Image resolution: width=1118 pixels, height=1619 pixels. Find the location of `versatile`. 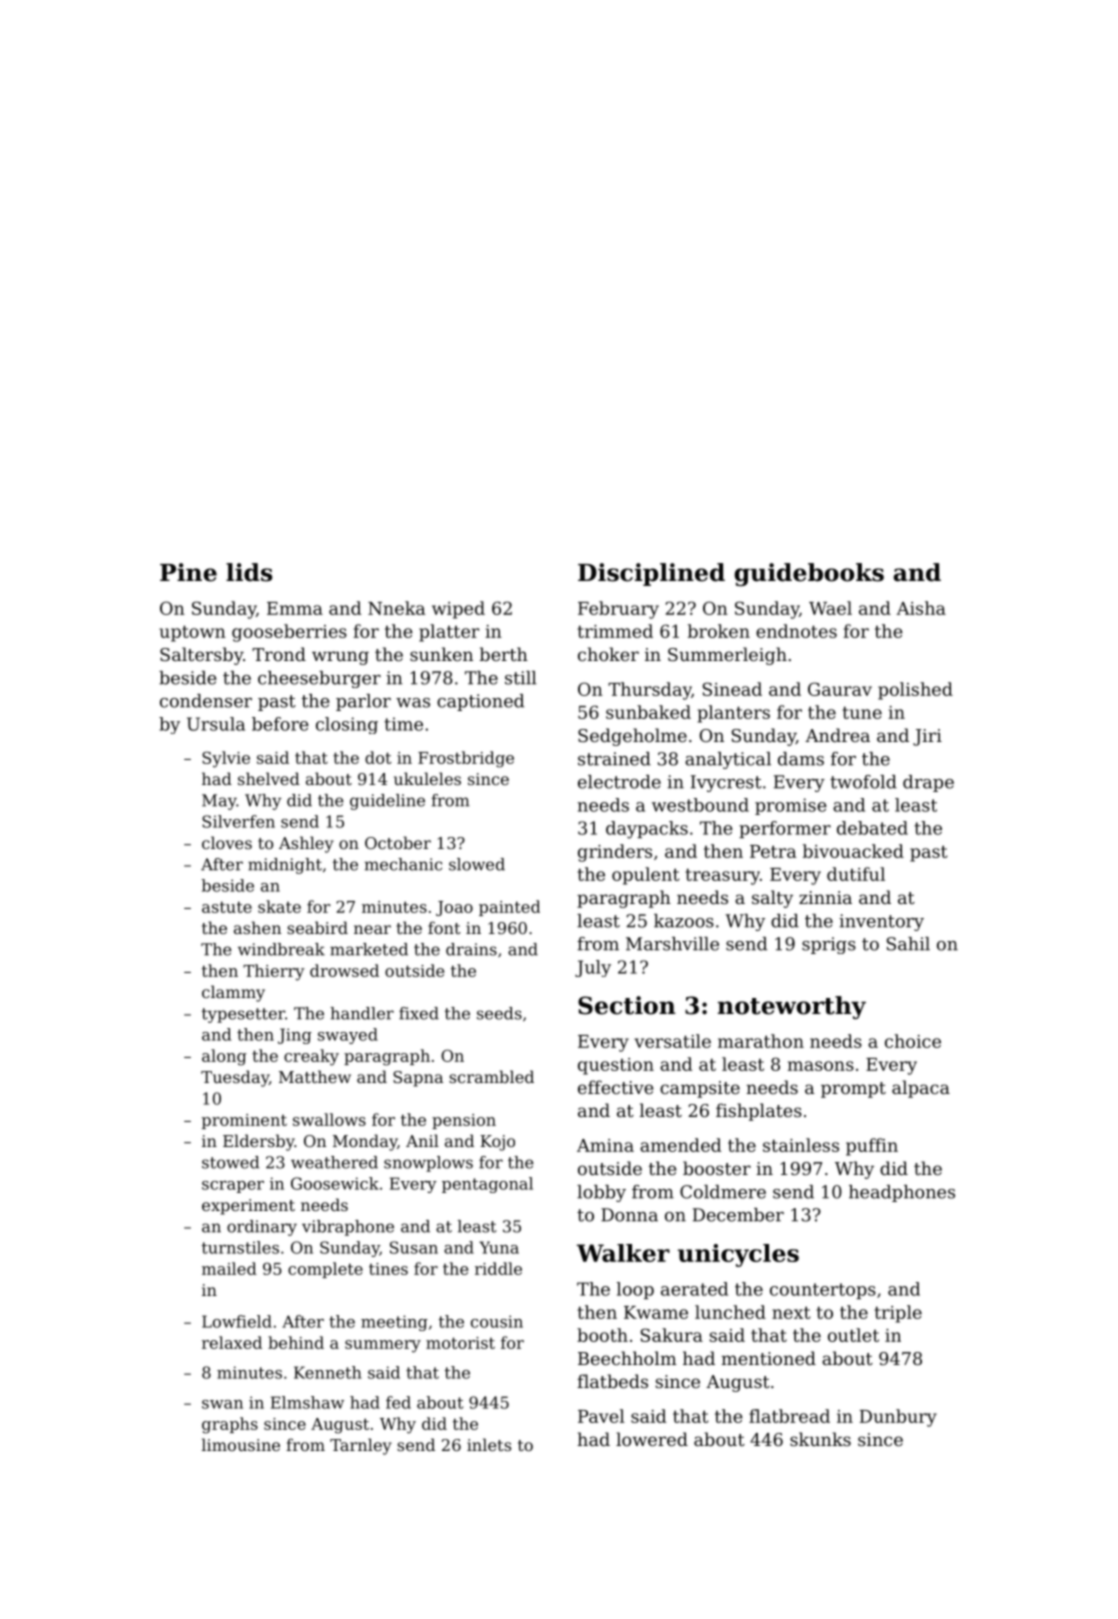

versatile is located at coordinates (672, 1041).
